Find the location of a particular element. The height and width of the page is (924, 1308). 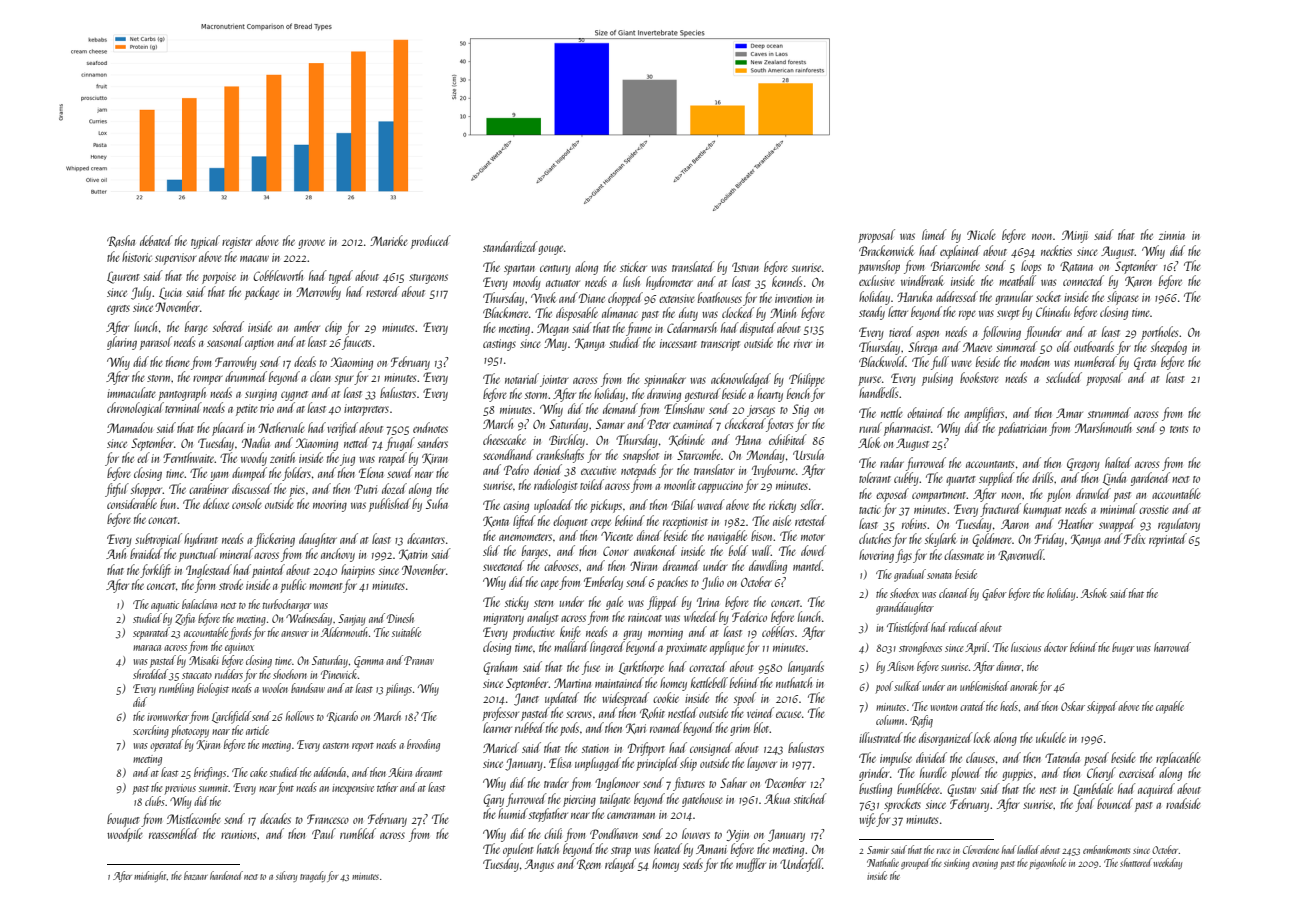

shredded is located at coordinates (150, 674).
